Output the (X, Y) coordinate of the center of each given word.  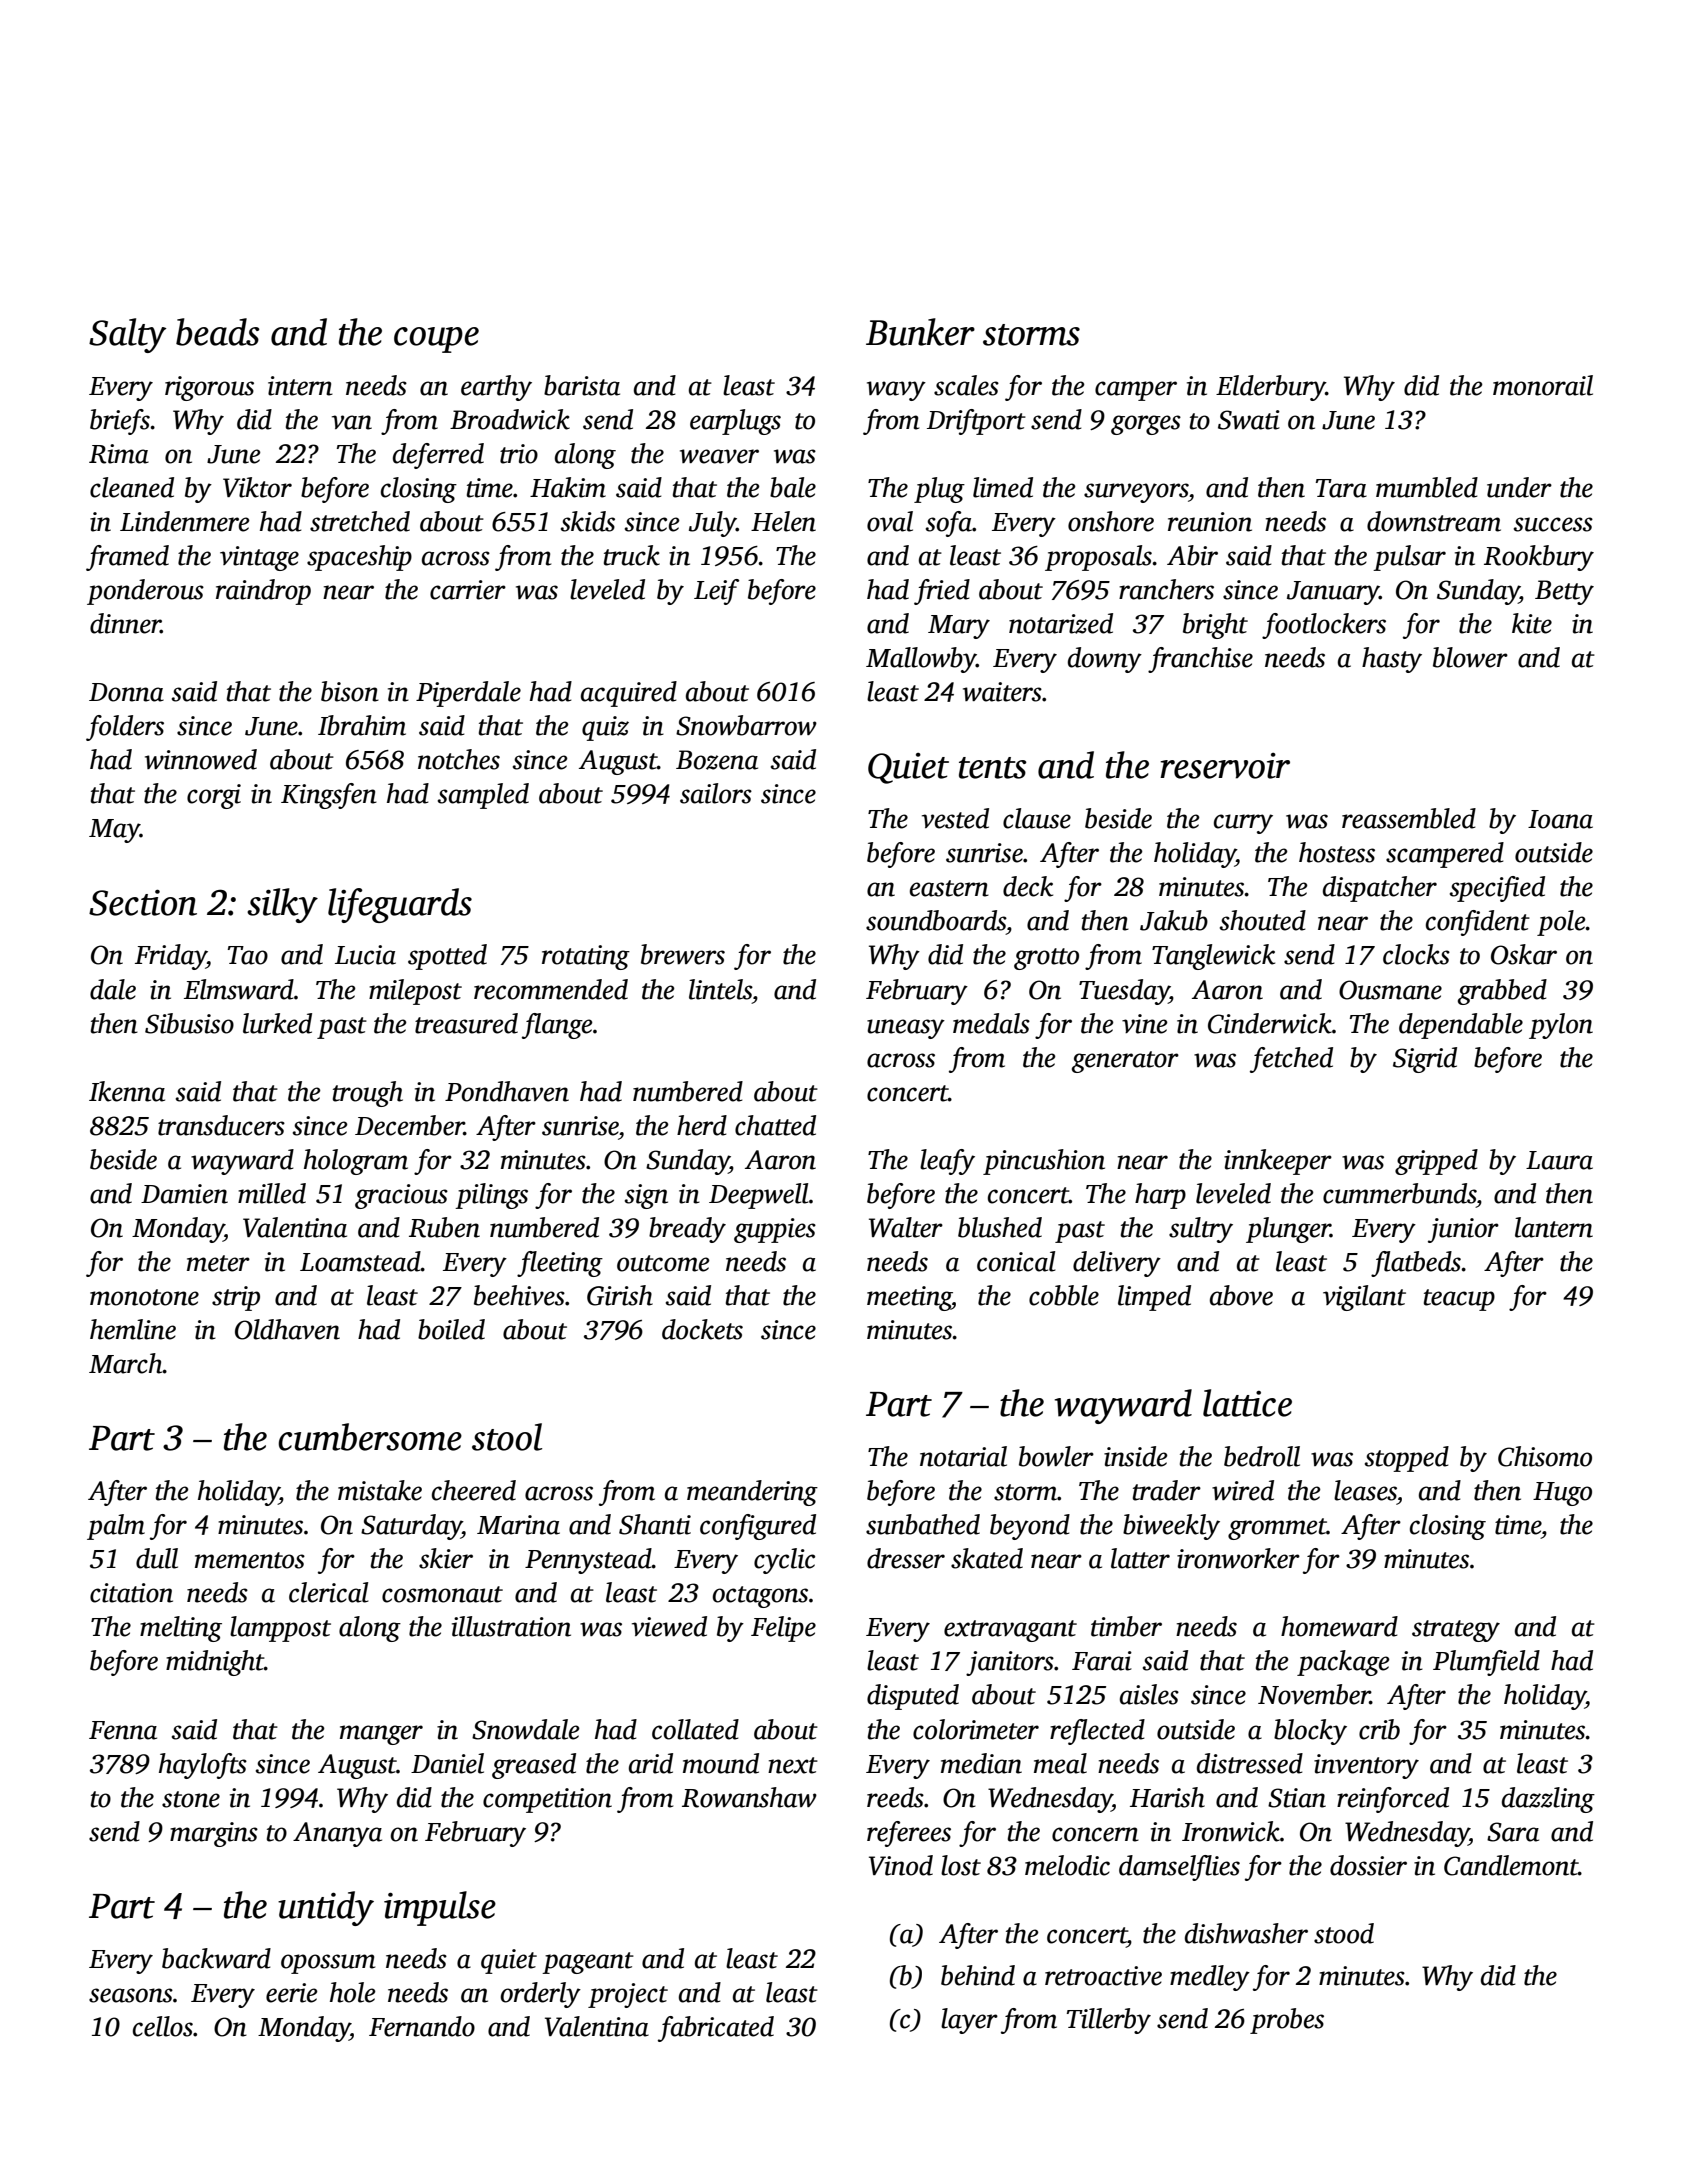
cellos (163, 2026)
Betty (1564, 592)
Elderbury (1271, 388)
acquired (629, 694)
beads (218, 332)
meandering (752, 1493)
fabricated (716, 2029)
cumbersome (370, 1437)
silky (282, 905)
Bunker (920, 332)
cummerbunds (1399, 1193)
